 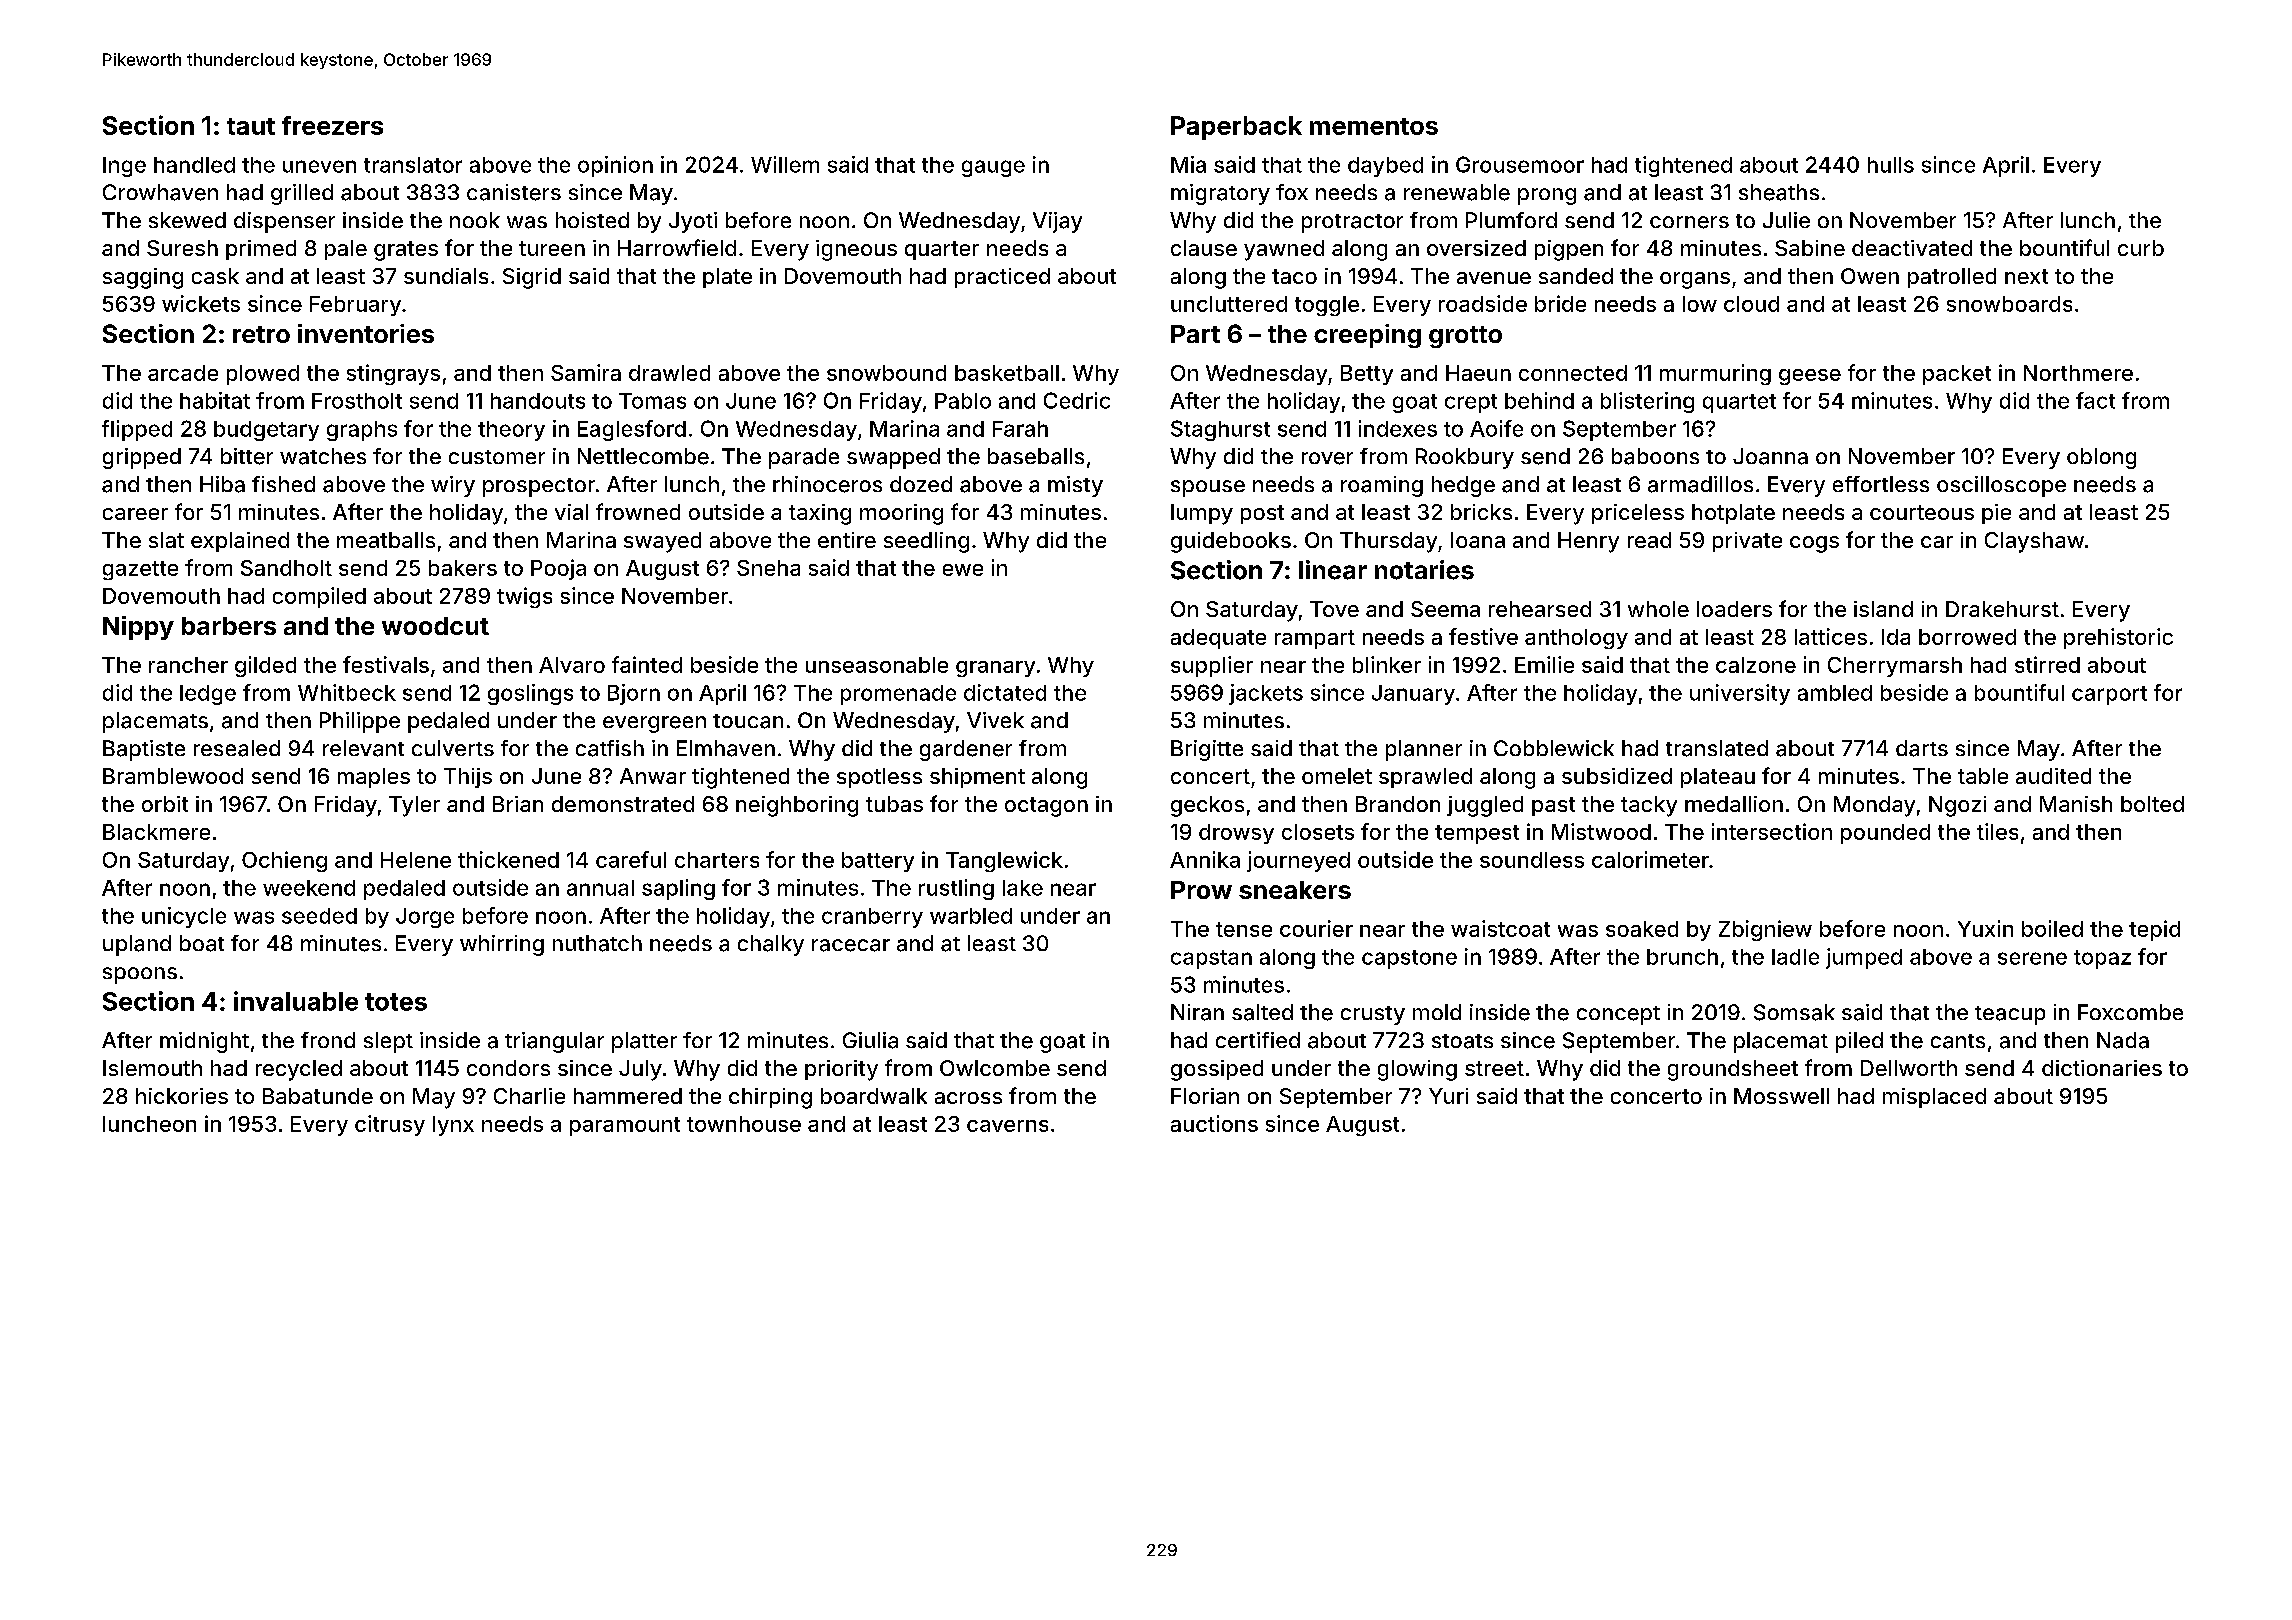 What do you see at coordinates (390, 1125) in the screenshot?
I see `citrusy` at bounding box center [390, 1125].
